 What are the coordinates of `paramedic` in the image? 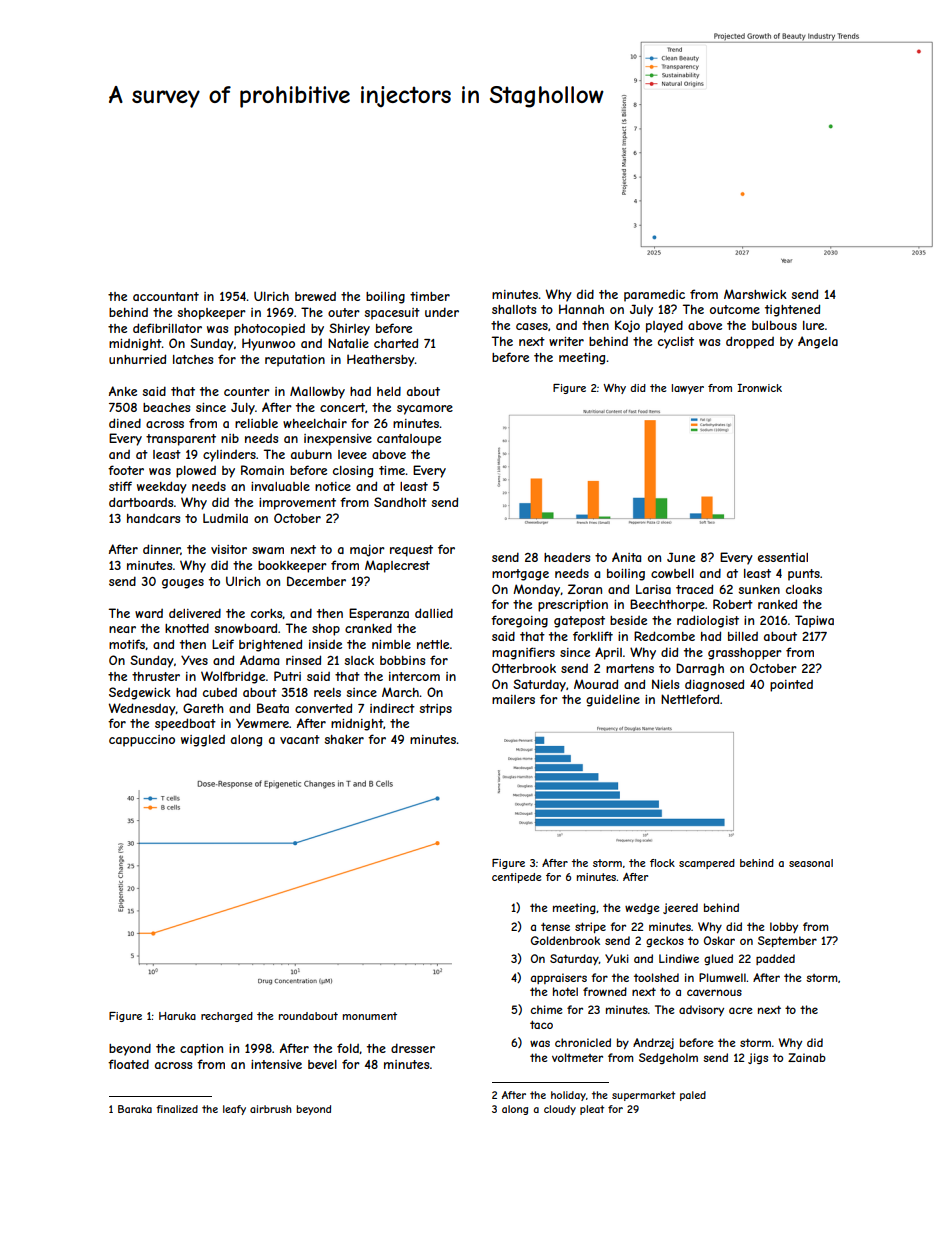 It's located at (654, 295).
